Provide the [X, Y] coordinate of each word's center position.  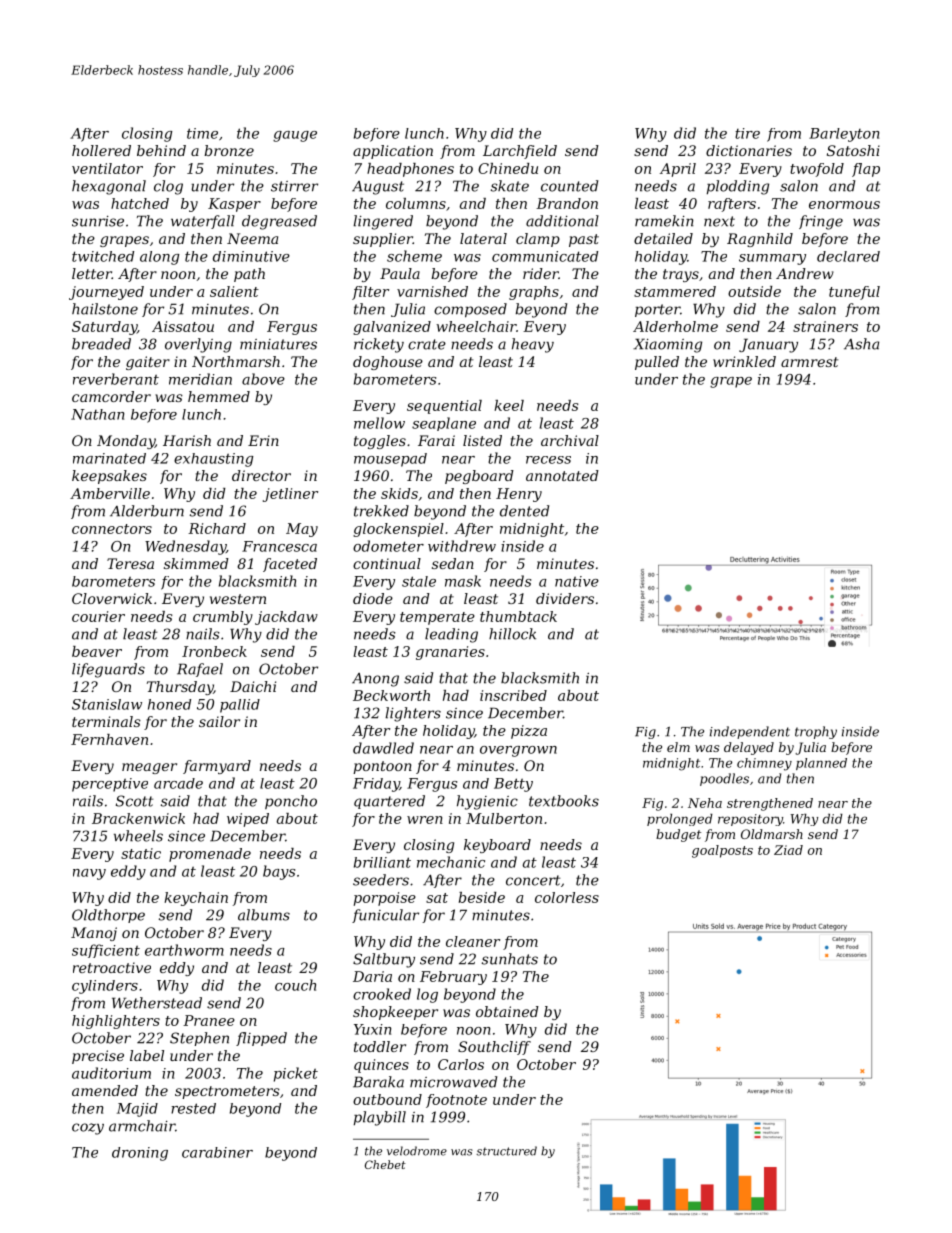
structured [506, 1151]
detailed [663, 238]
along [159, 258]
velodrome [417, 1151]
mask [463, 581]
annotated [562, 475]
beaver [97, 651]
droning [140, 1154]
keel [509, 405]
